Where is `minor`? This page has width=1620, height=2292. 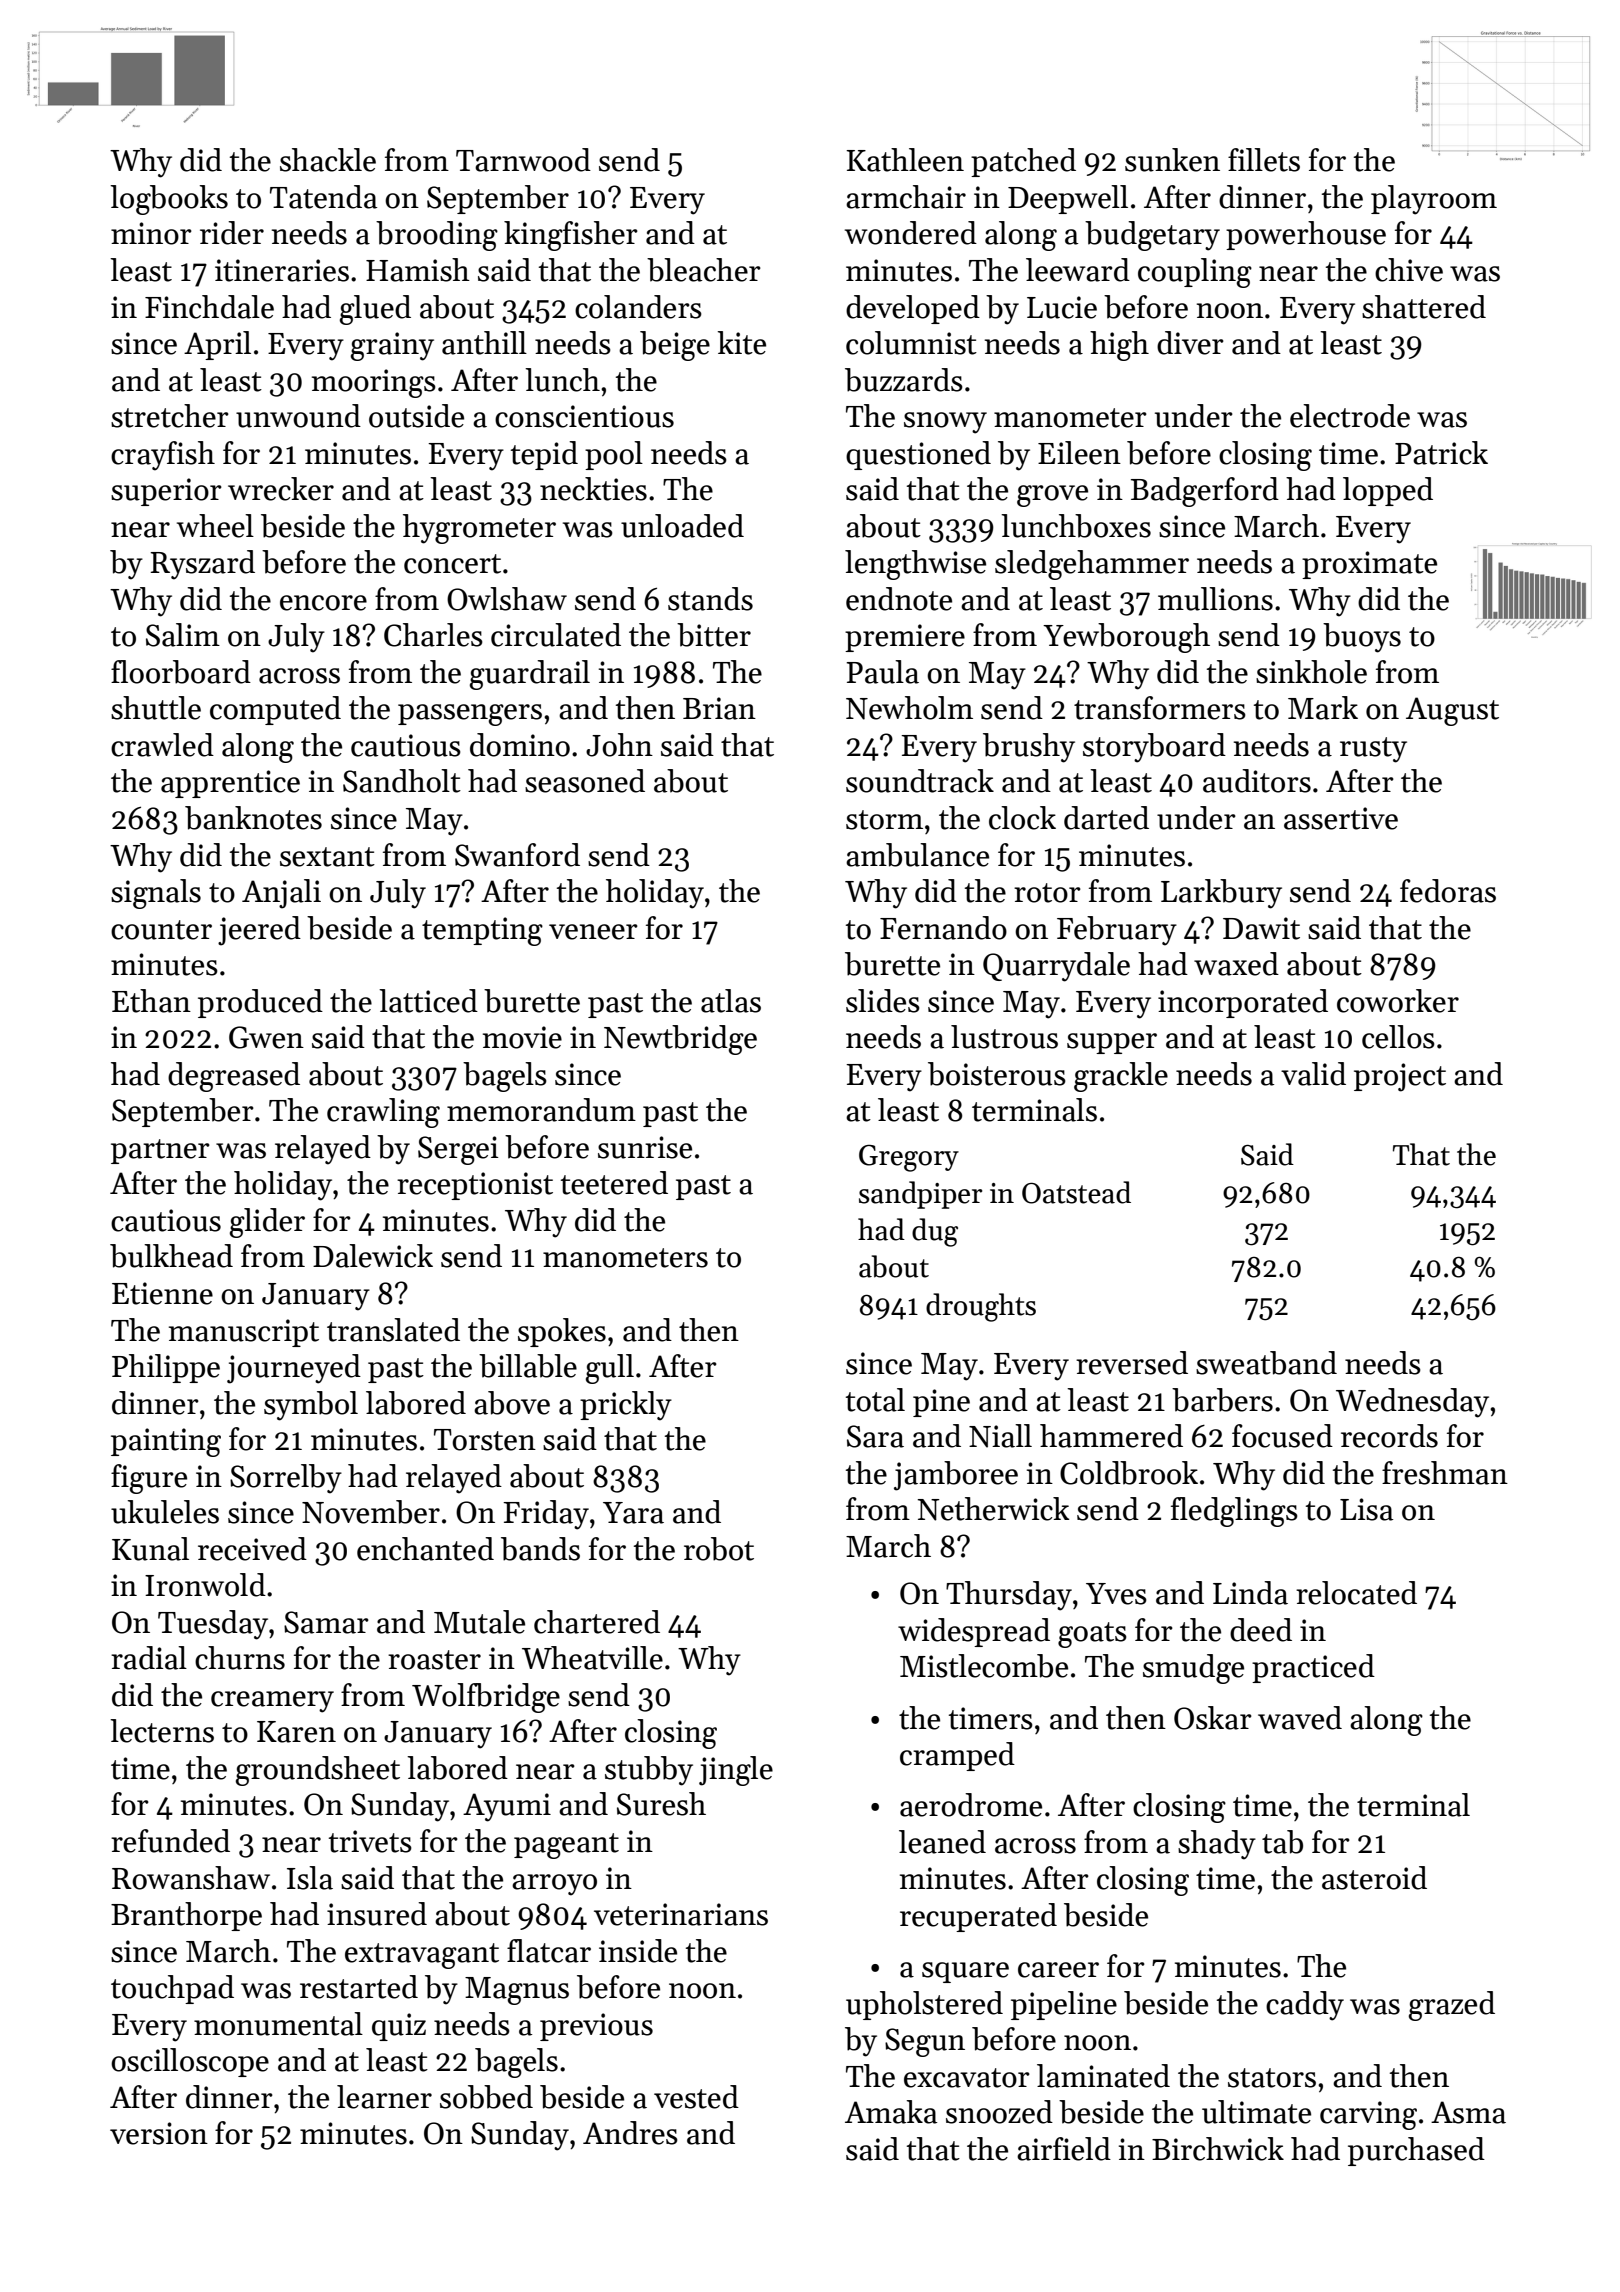
minor is located at coordinates (151, 233).
